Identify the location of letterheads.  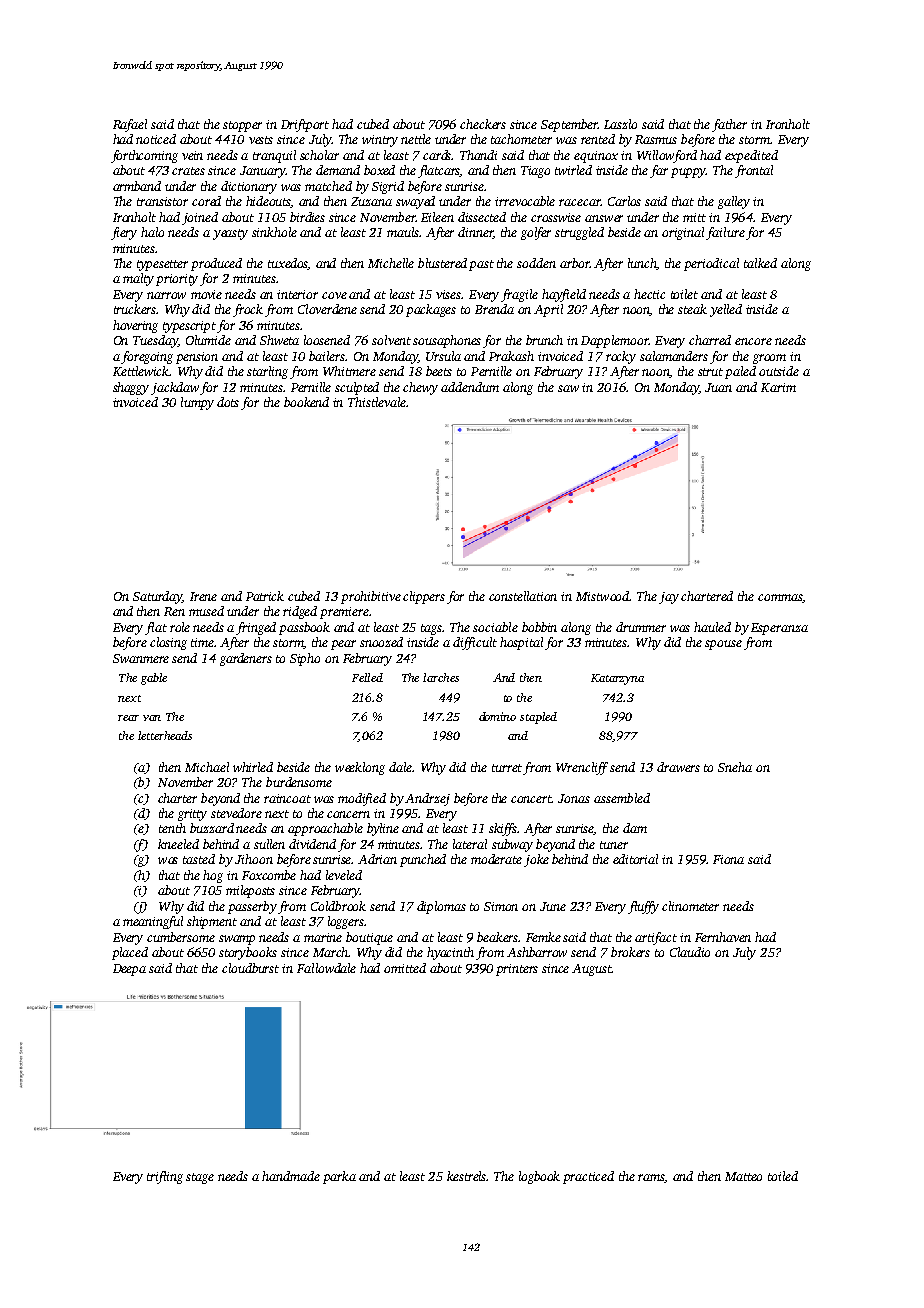
(165, 735).
